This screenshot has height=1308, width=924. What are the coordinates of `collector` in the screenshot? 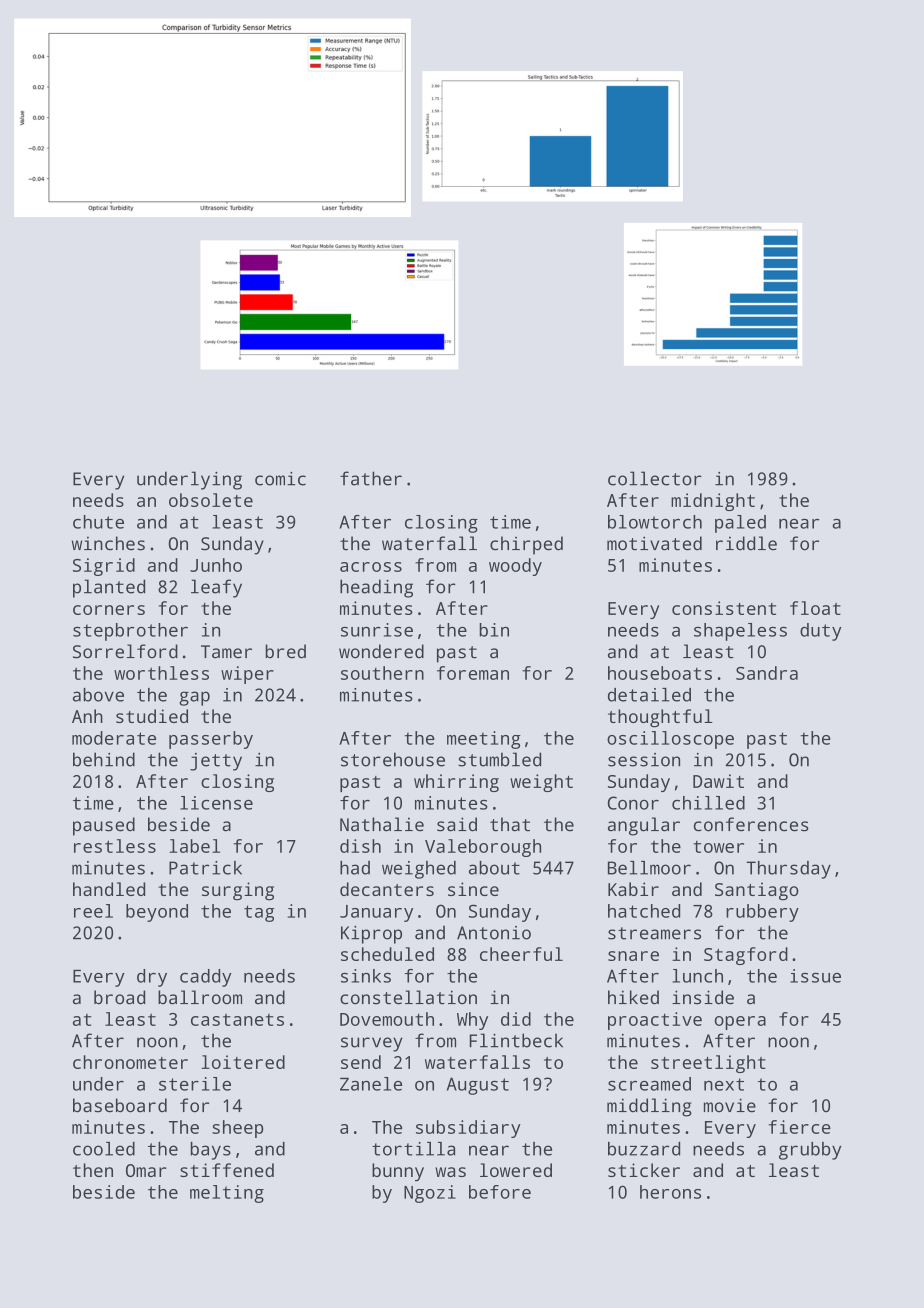 It's located at (655, 478).
